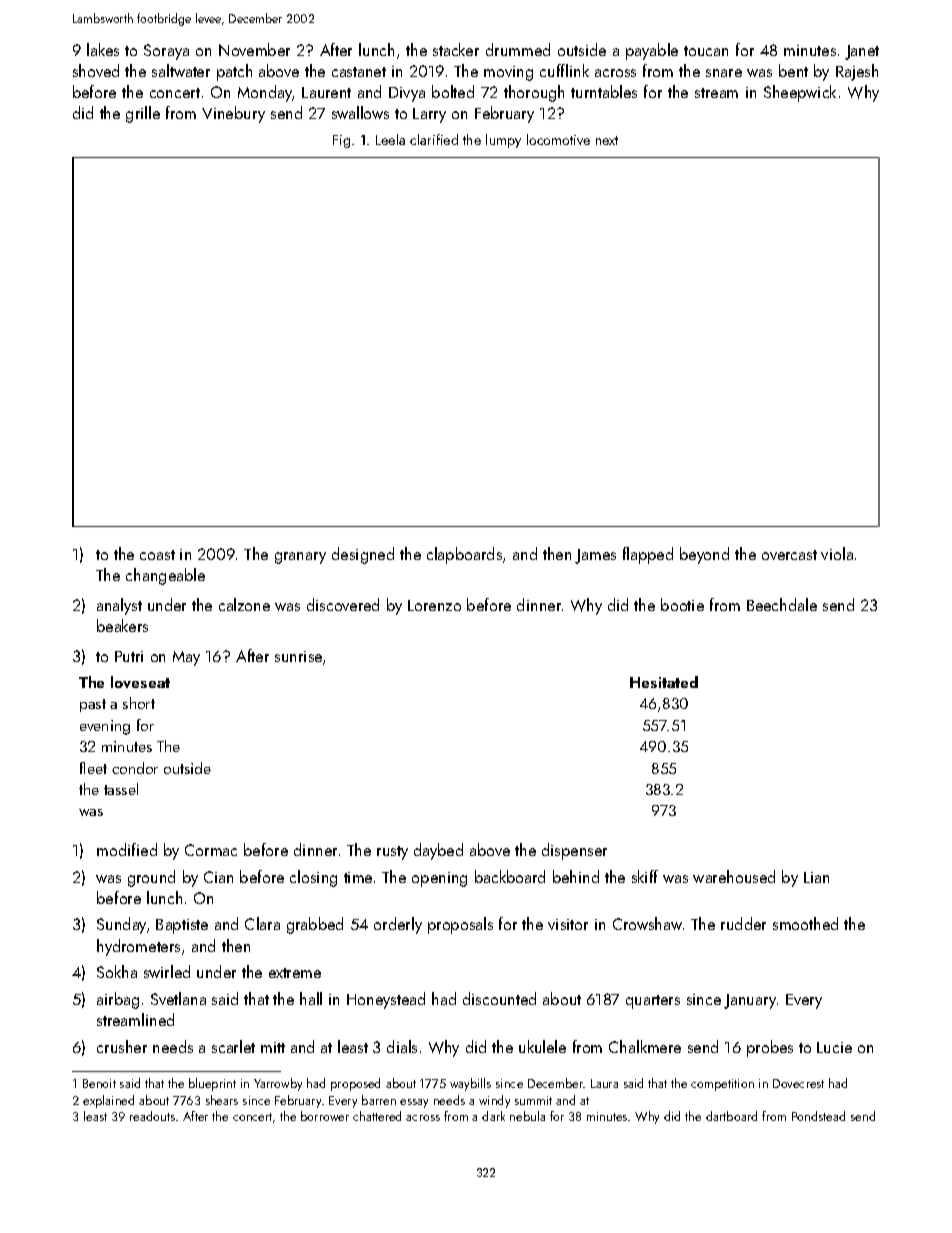 This page has width=952, height=1233. Describe the element at coordinates (595, 556) in the page. I see `James` at that location.
